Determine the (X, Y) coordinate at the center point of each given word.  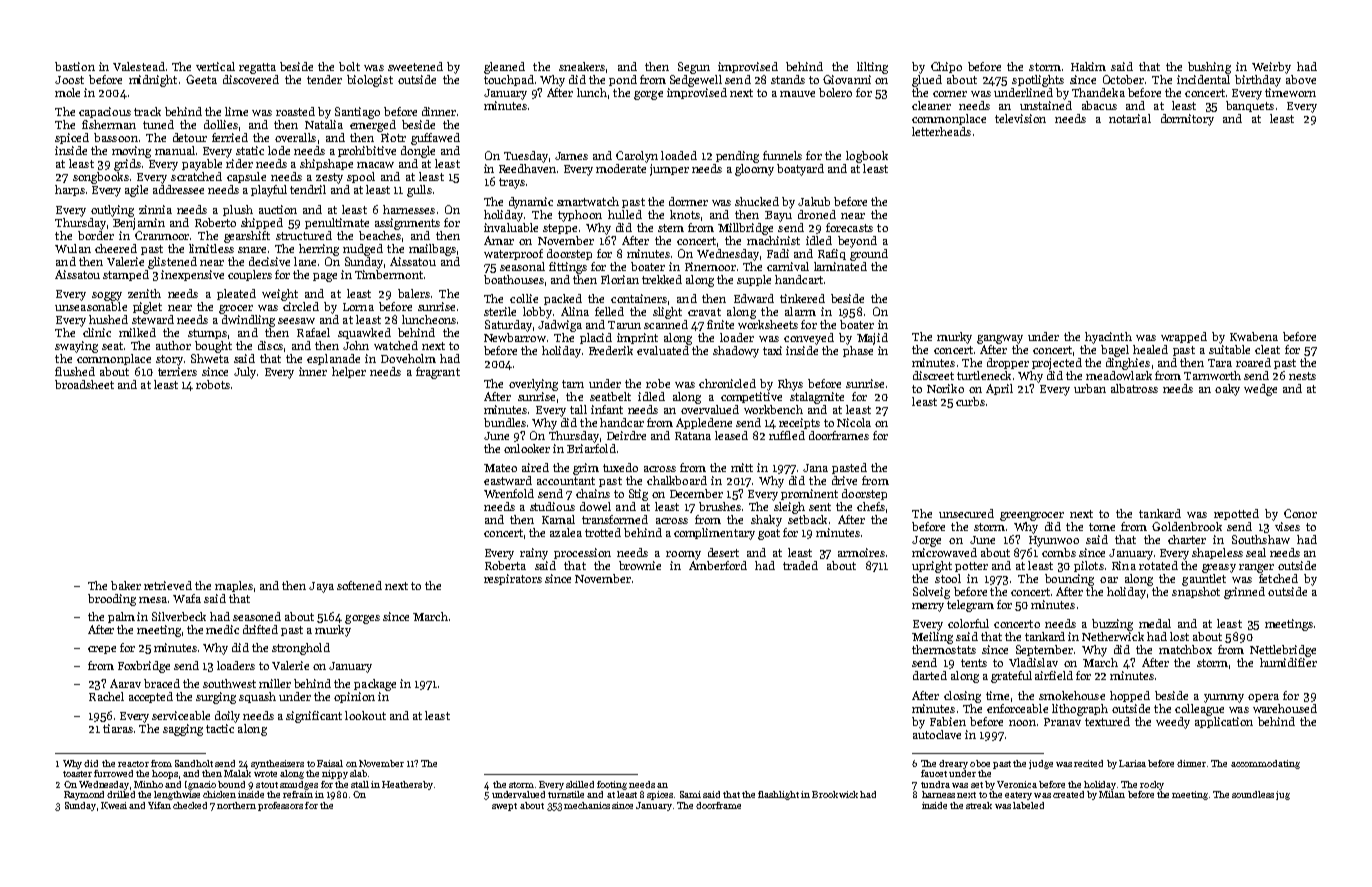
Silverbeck (179, 616)
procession (582, 553)
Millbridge (745, 229)
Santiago (357, 113)
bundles (505, 422)
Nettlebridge (1283, 651)
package (375, 685)
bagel (1115, 351)
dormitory (1187, 120)
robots (213, 384)
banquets (1250, 106)
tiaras (118, 728)
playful (269, 191)
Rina (1124, 565)
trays (512, 183)
